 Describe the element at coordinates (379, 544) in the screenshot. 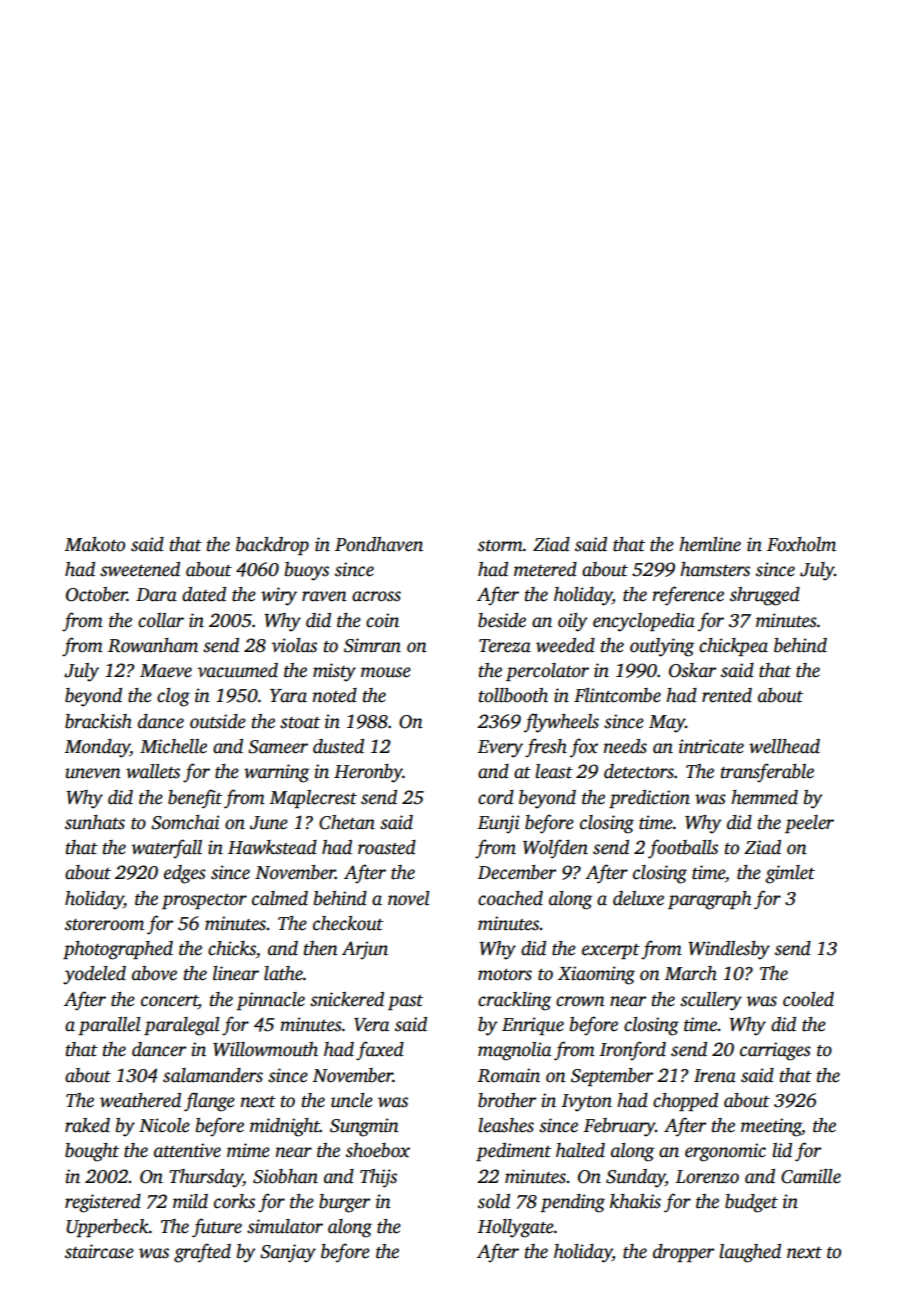

I see `Pondhaven` at that location.
